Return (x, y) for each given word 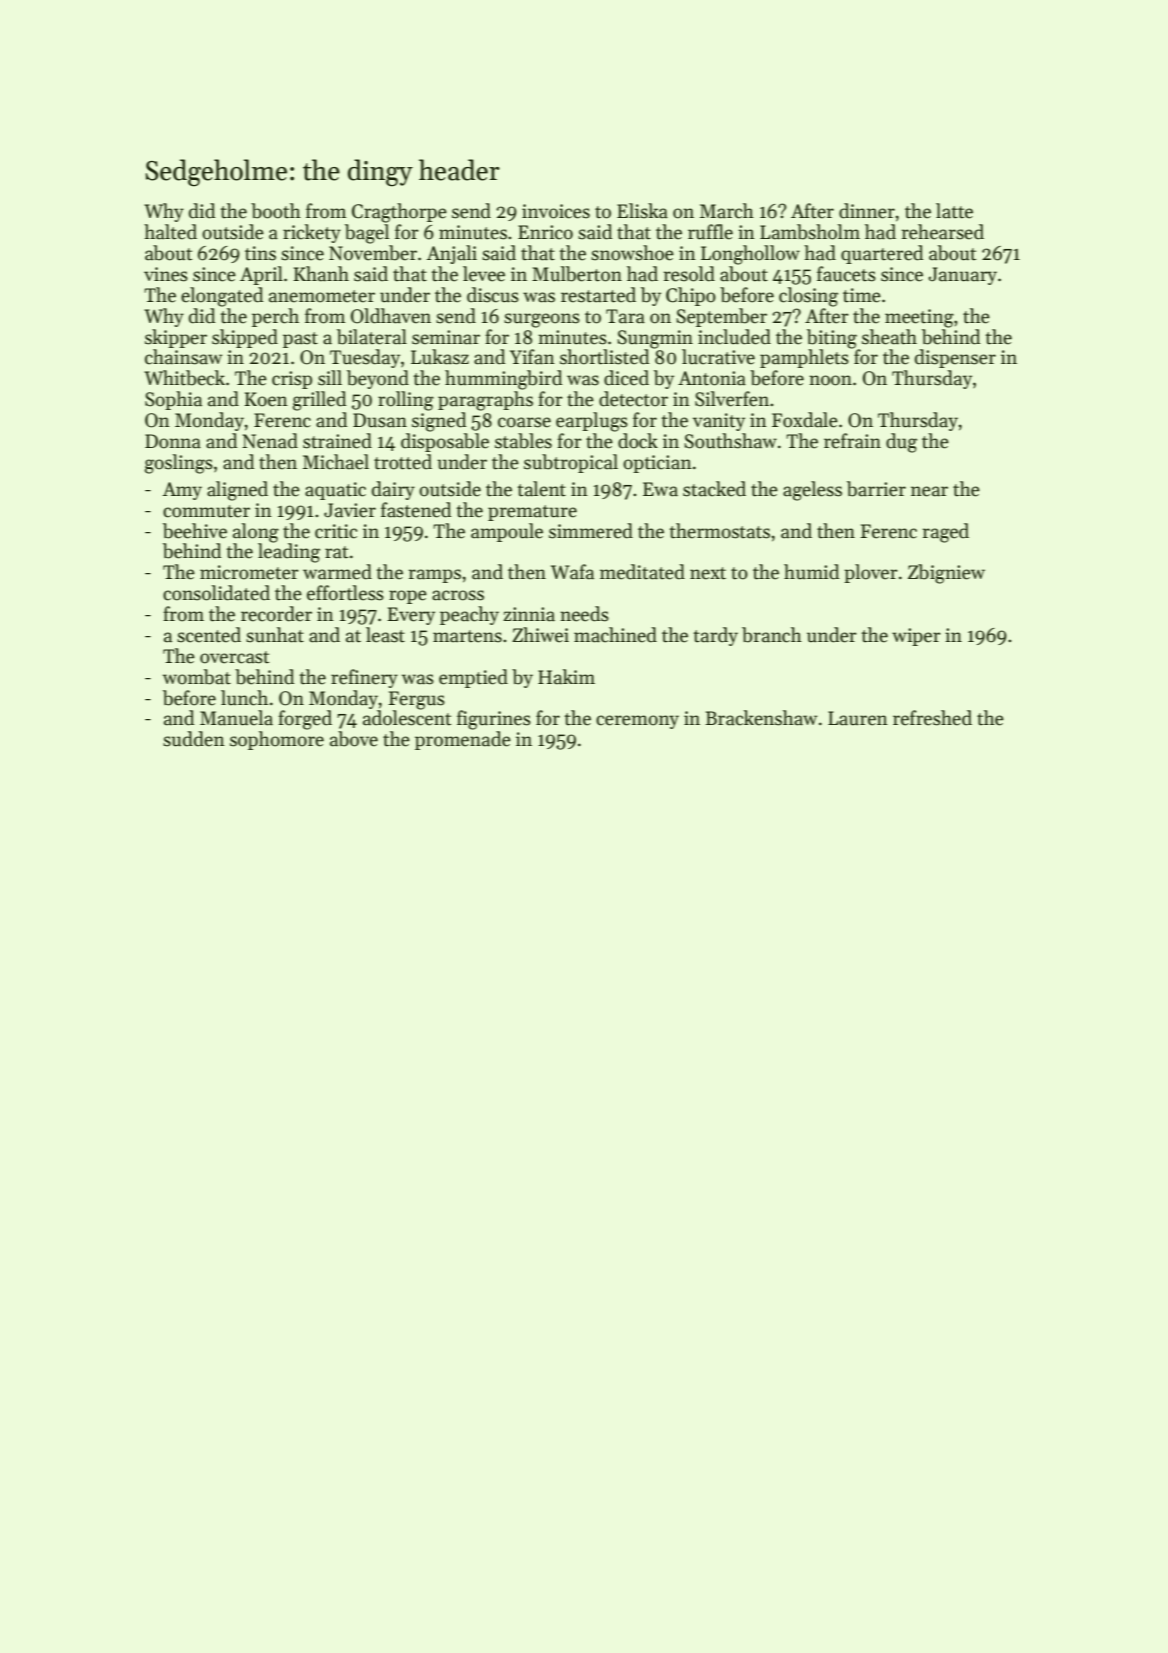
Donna (173, 441)
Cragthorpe (399, 213)
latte (954, 211)
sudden (194, 739)
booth (276, 211)
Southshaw (730, 441)
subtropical (571, 463)
